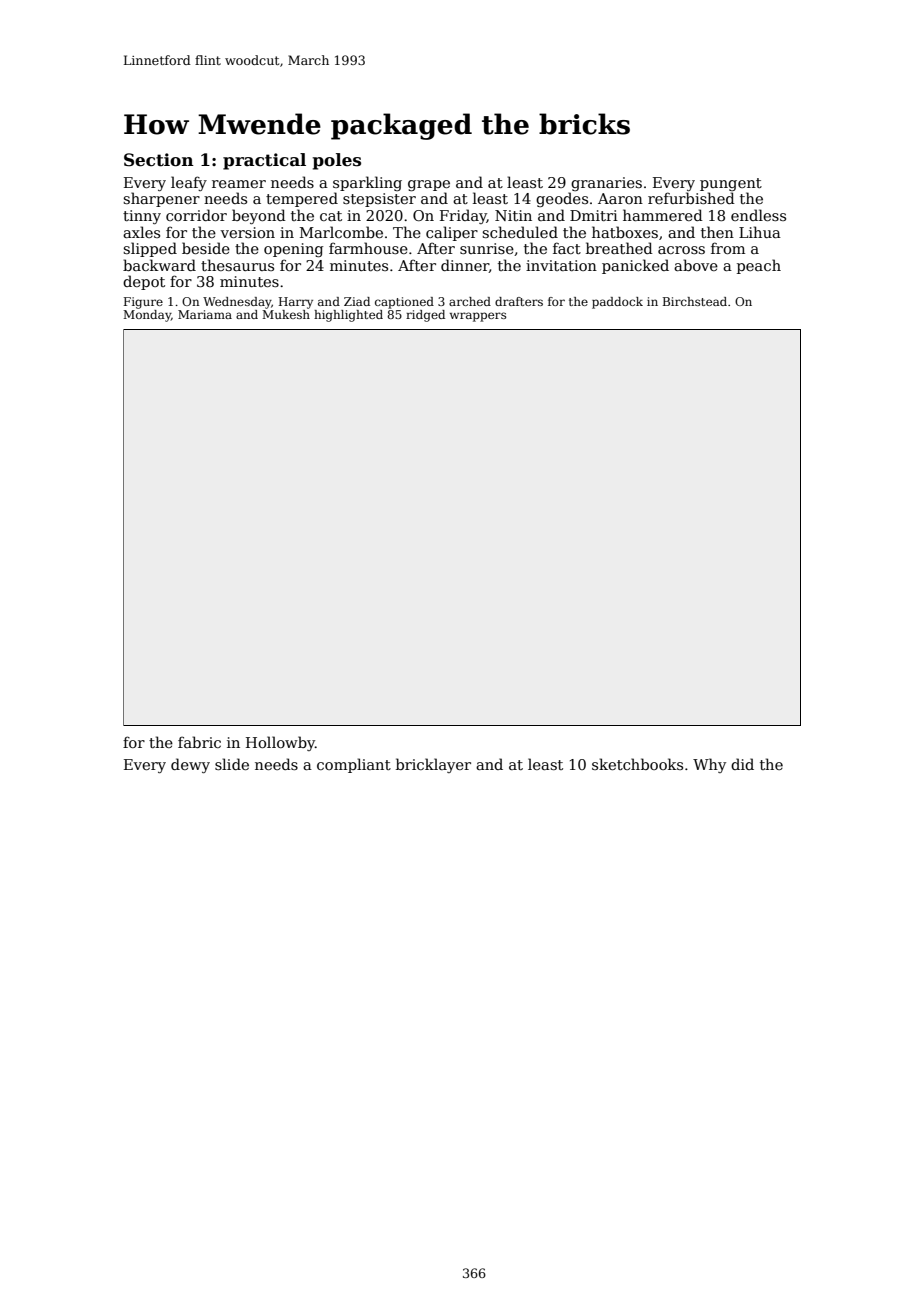 The image size is (924, 1308). Describe the element at coordinates (709, 765) in the document. I see `Why` at that location.
